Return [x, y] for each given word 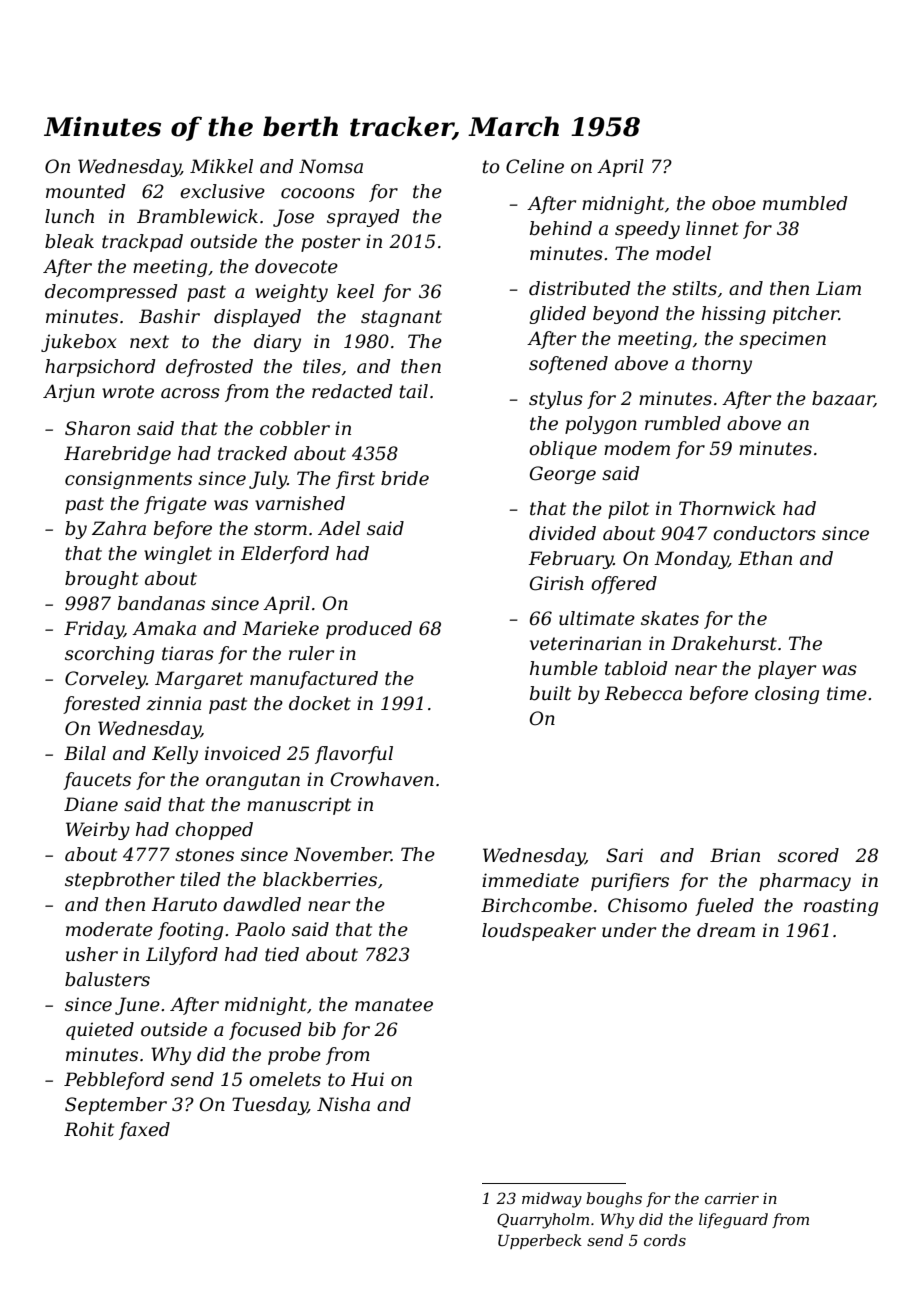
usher [92, 954]
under [629, 930]
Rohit [89, 1129]
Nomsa [331, 166]
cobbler [295, 428]
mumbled [805, 203]
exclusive [222, 191]
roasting [841, 907]
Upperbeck [540, 1241]
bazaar [843, 399]
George [563, 475]
